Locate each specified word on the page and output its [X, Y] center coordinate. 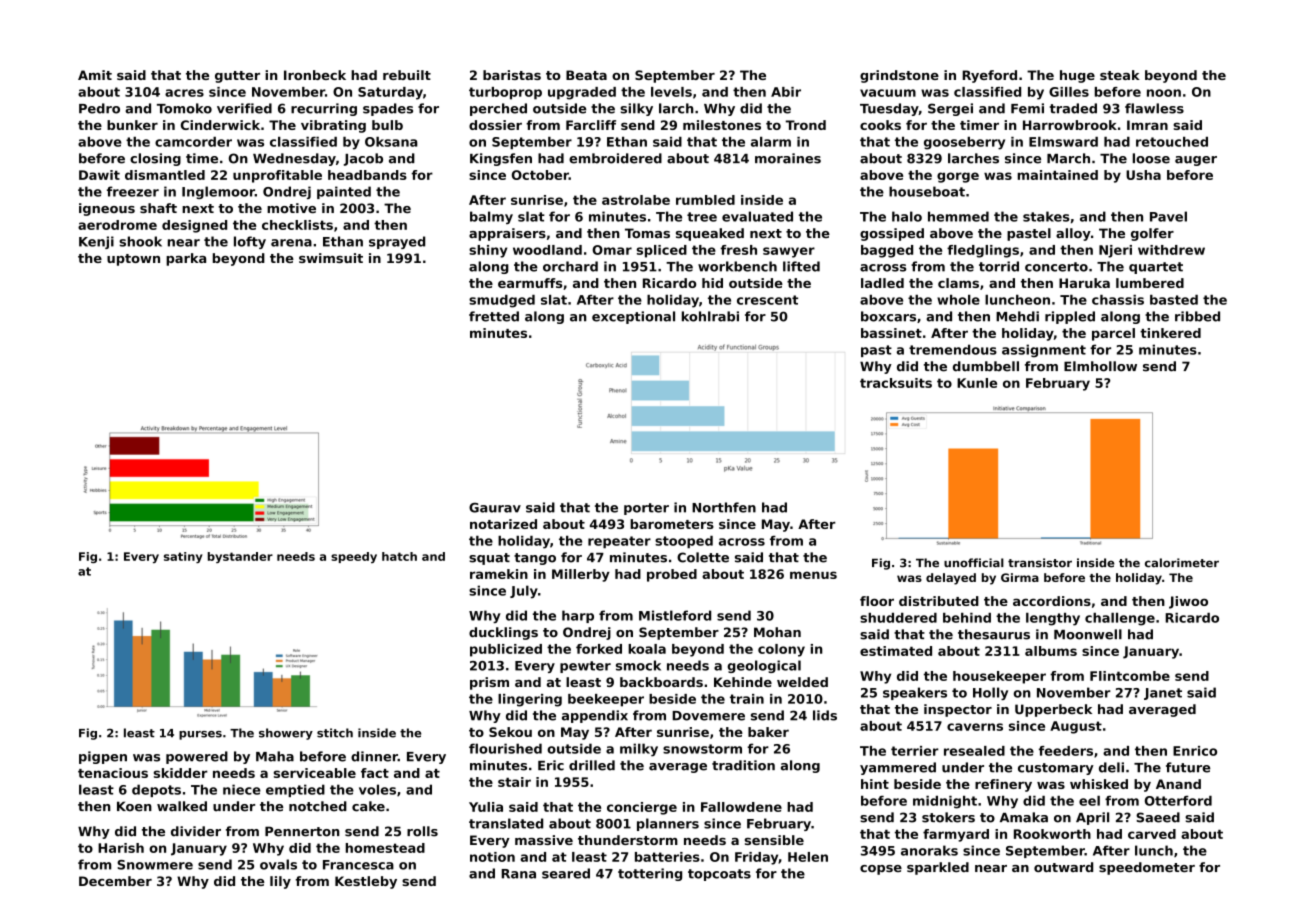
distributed [939, 601]
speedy [354, 557]
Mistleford [675, 615]
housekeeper [999, 677]
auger [1196, 161]
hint [875, 784]
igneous [107, 209]
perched [498, 109]
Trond [805, 125]
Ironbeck [315, 75]
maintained [1058, 175]
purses [200, 735]
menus [813, 575]
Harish [121, 848]
